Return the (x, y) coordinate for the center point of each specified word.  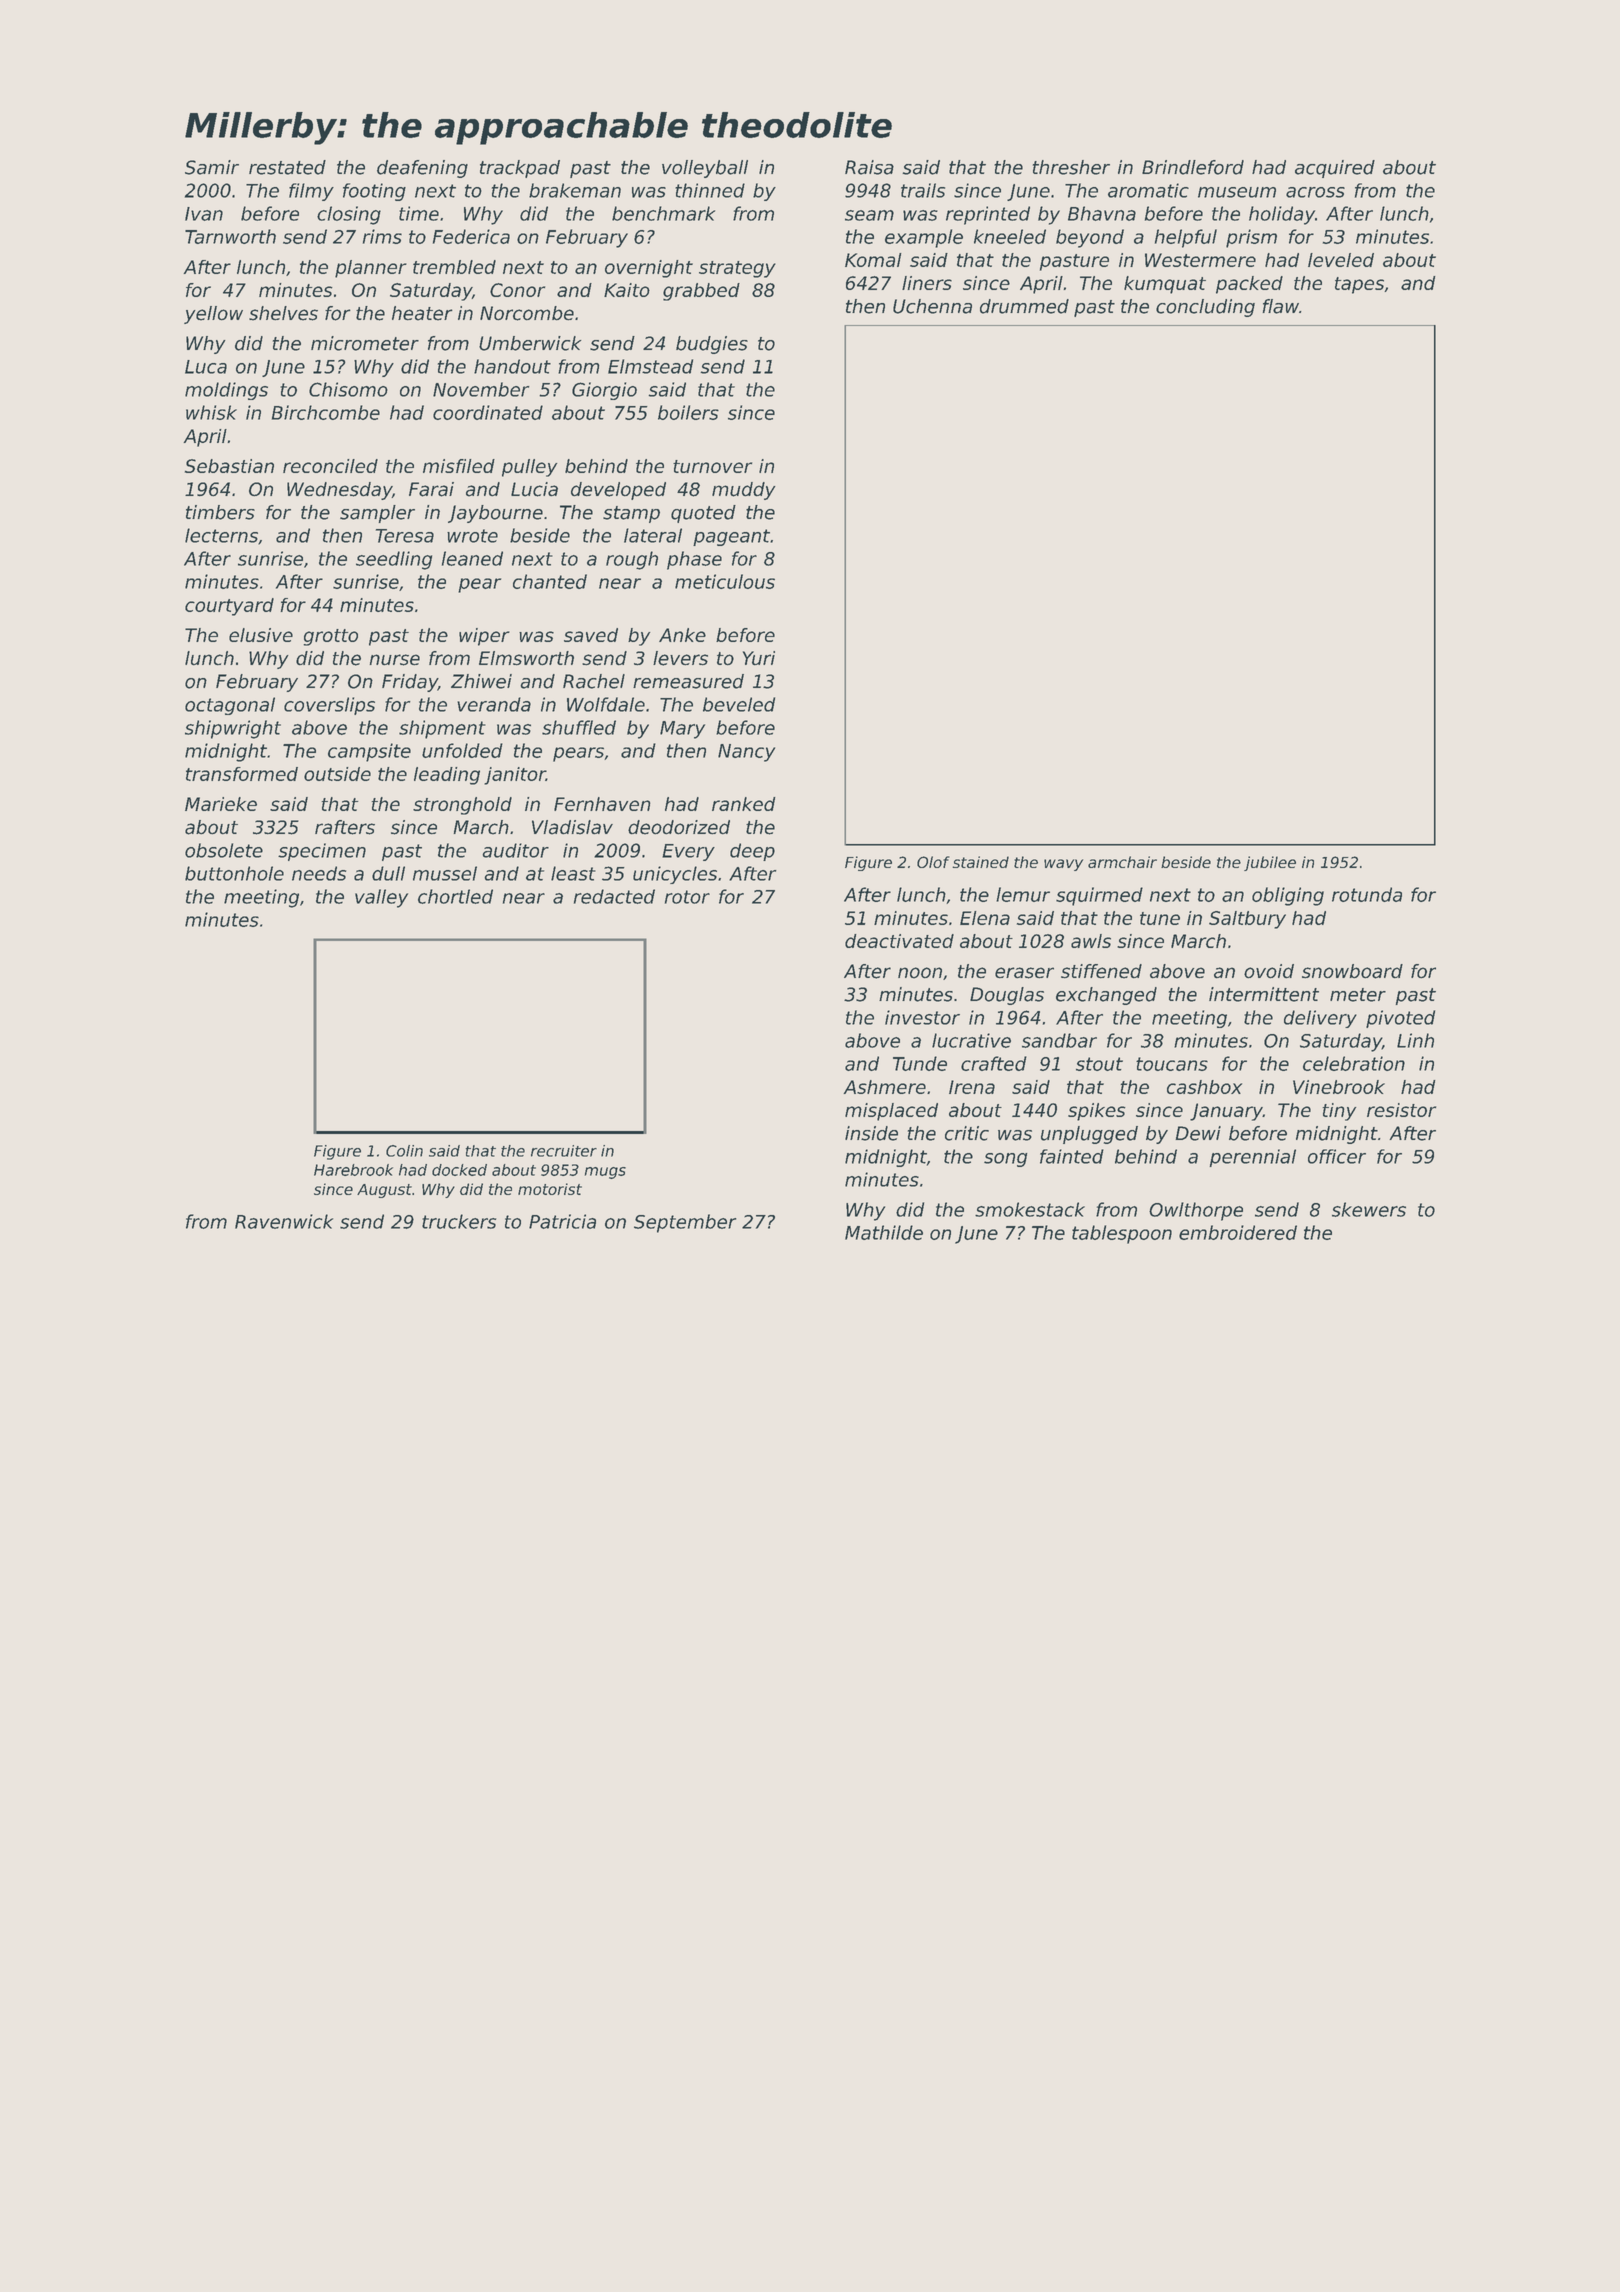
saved (591, 635)
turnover (712, 466)
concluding (1205, 308)
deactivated (899, 941)
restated (287, 167)
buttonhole (234, 873)
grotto (331, 637)
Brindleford (1193, 167)
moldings (226, 391)
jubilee (1270, 863)
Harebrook (353, 1170)
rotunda (1367, 894)
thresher (1071, 167)
